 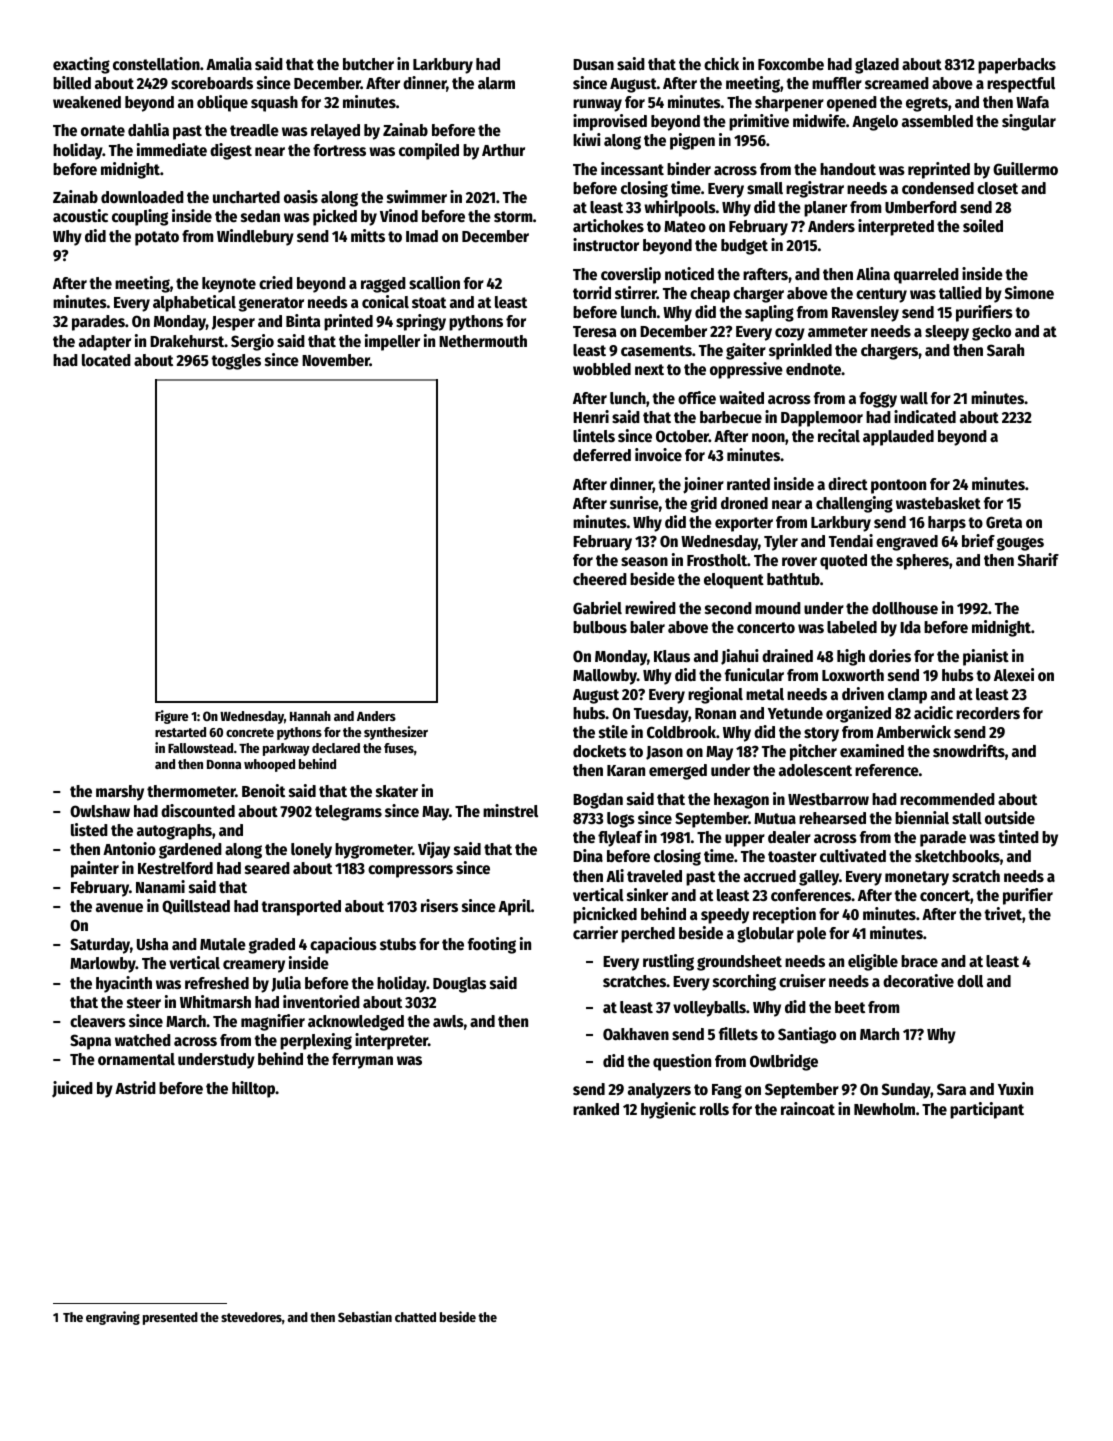 What do you see at coordinates (229, 285) in the page?
I see `keynote` at bounding box center [229, 285].
